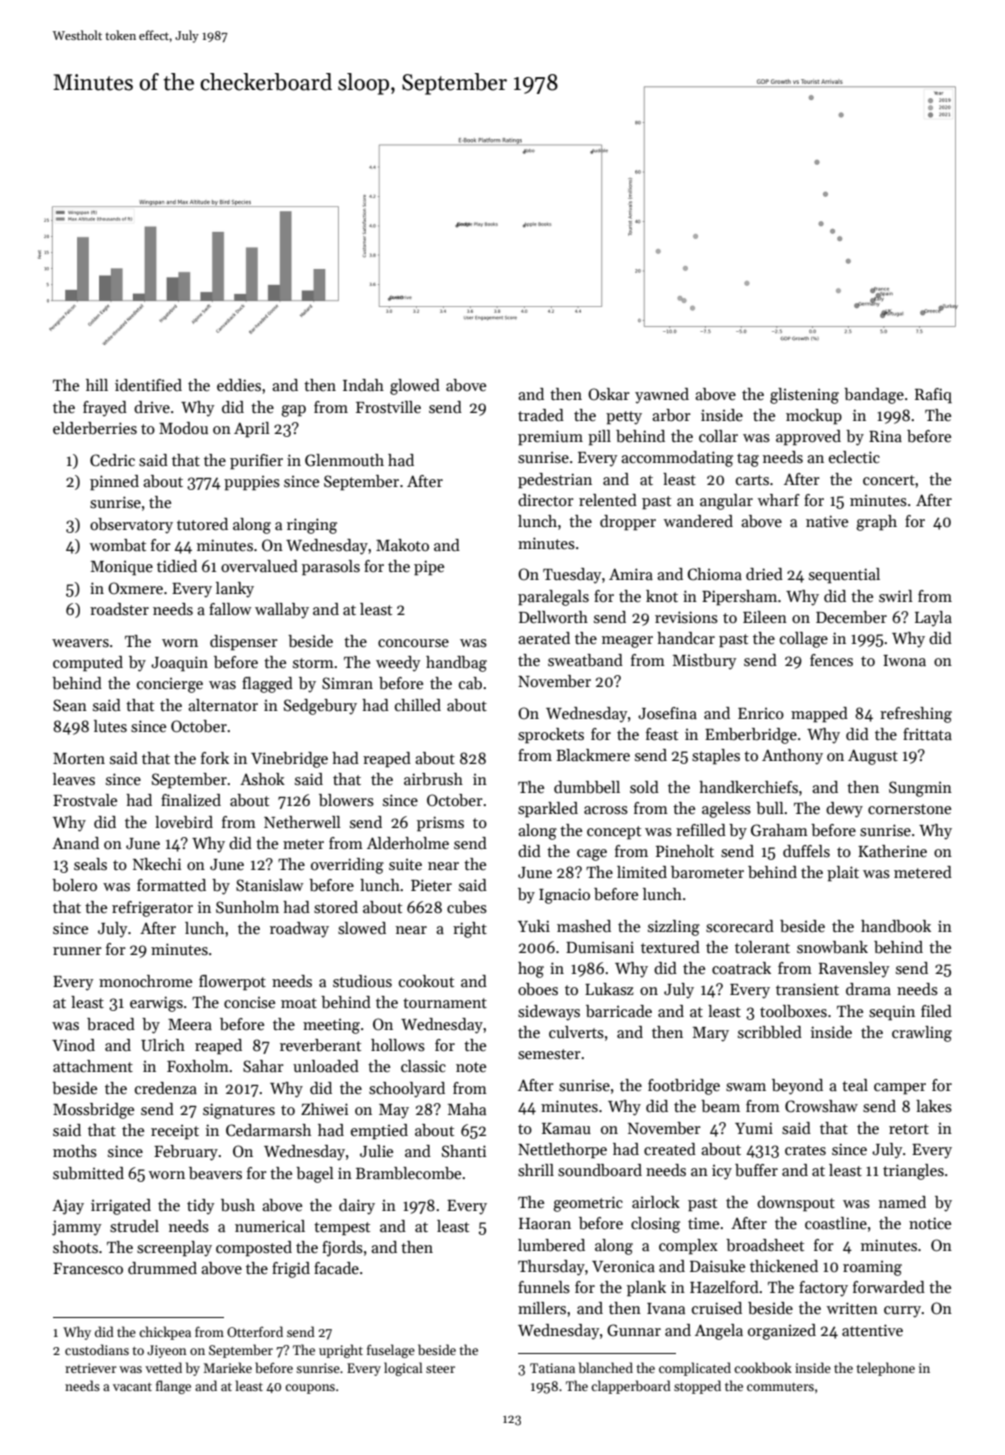 This screenshot has height=1455, width=1005. I want to click on flange, so click(173, 1387).
